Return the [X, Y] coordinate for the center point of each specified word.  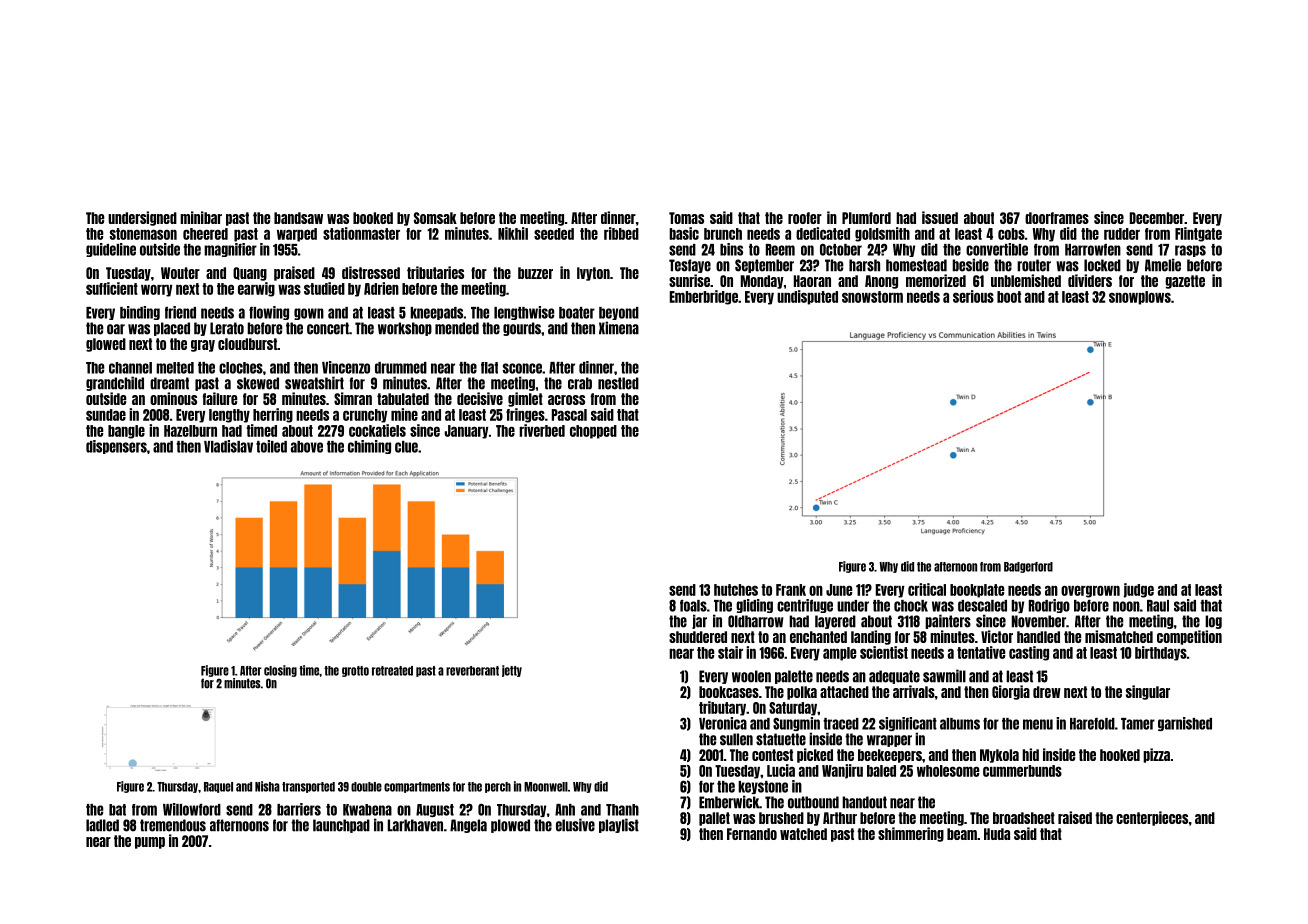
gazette [1185, 282]
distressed [371, 272]
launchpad [341, 826]
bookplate [977, 591]
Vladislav [228, 446]
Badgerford [1028, 567]
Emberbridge [704, 297]
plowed [510, 826]
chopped [593, 432]
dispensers [116, 447]
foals [693, 606]
